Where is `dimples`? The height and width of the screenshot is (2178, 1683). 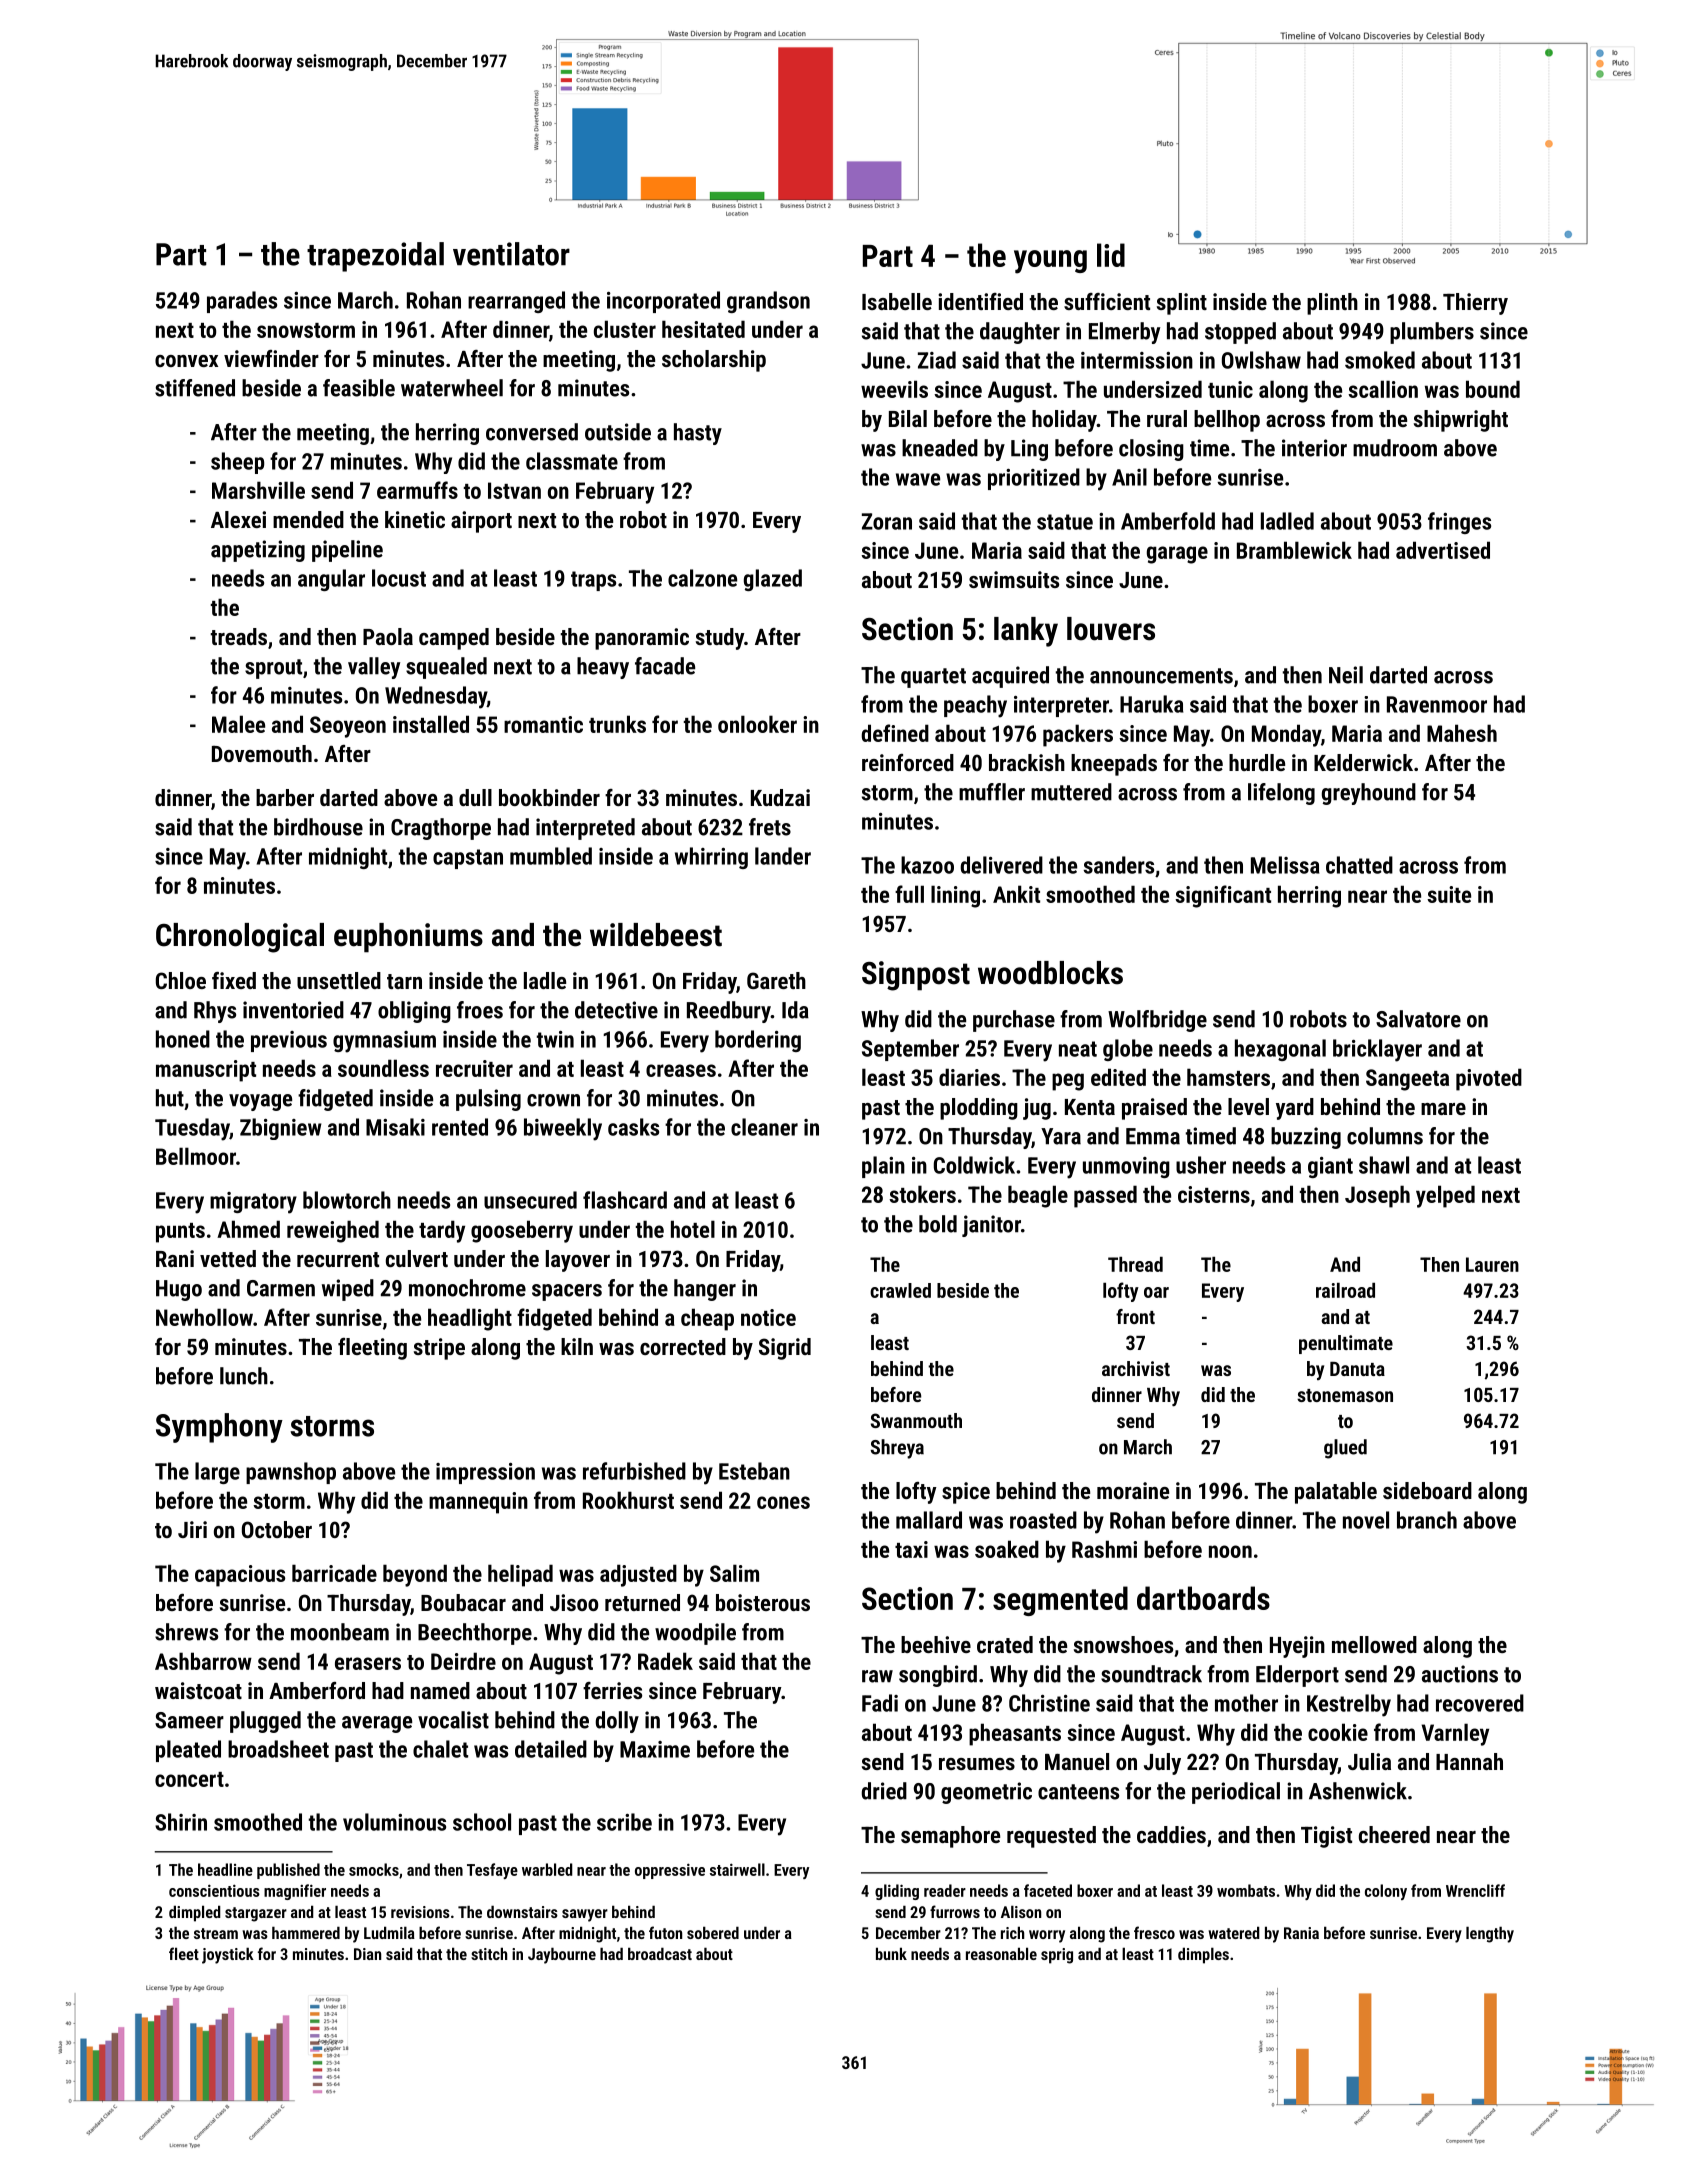
dimples is located at coordinates (1203, 1955).
